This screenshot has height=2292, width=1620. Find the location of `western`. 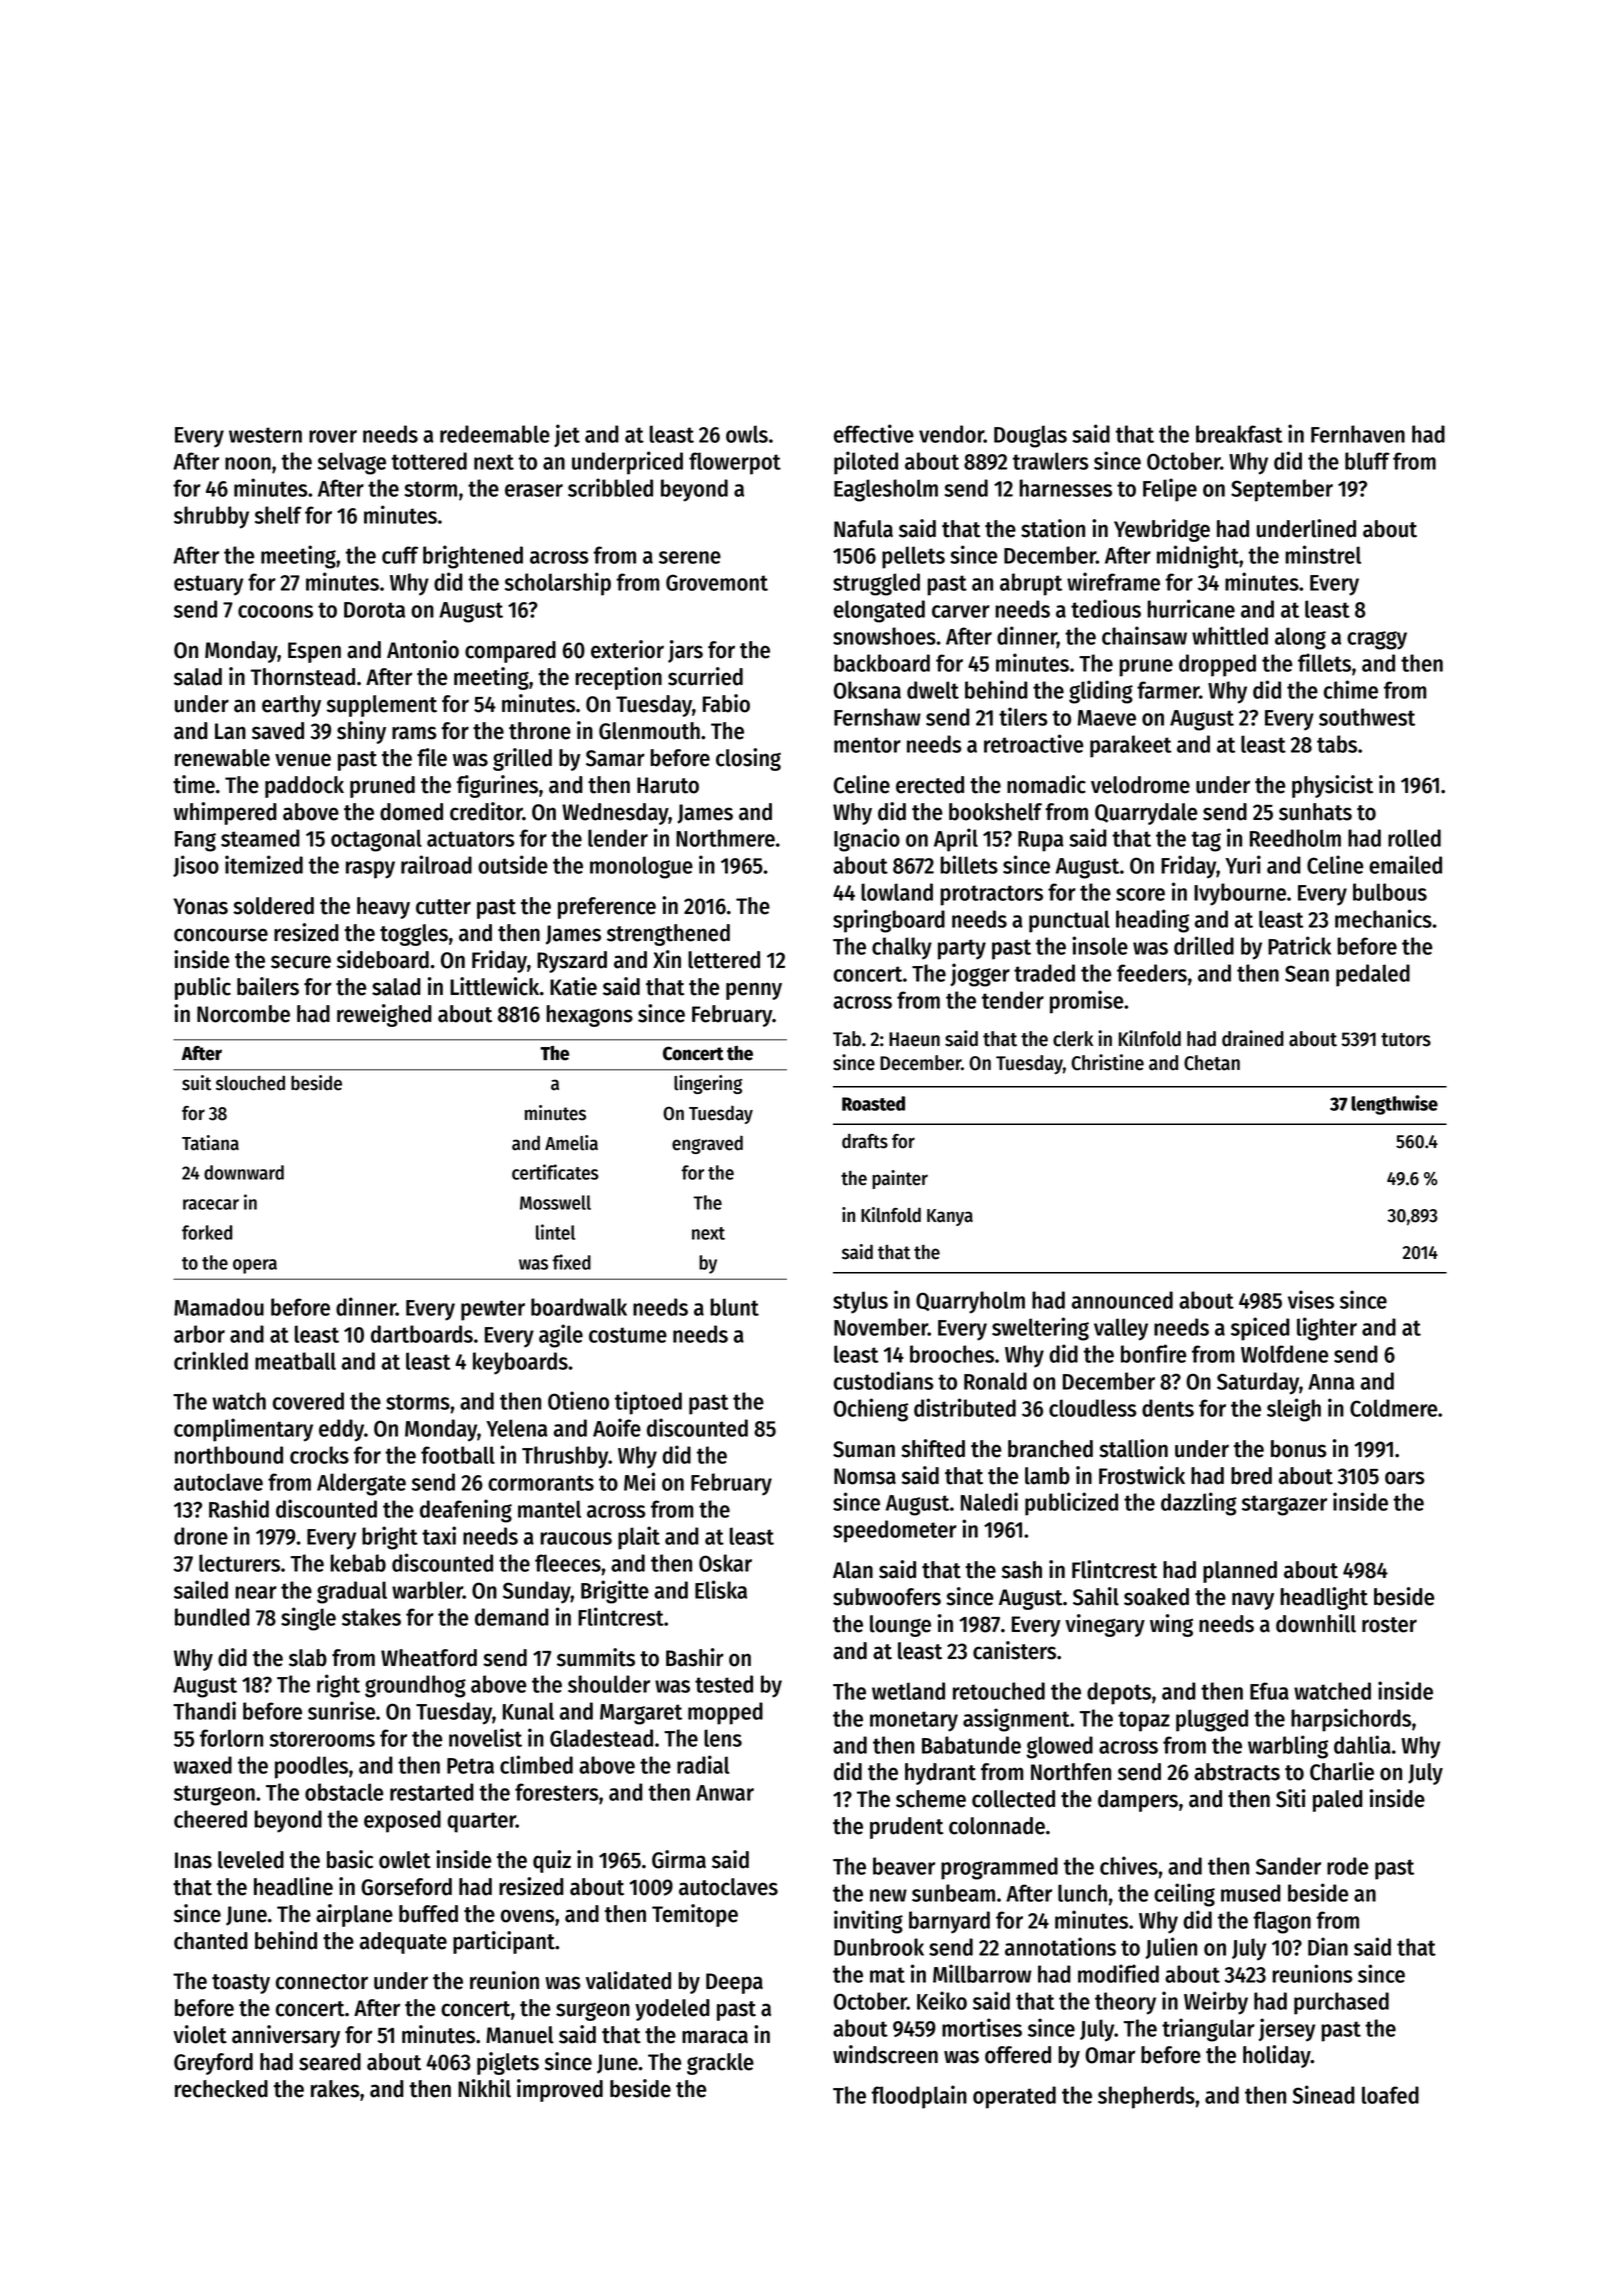

western is located at coordinates (265, 435).
